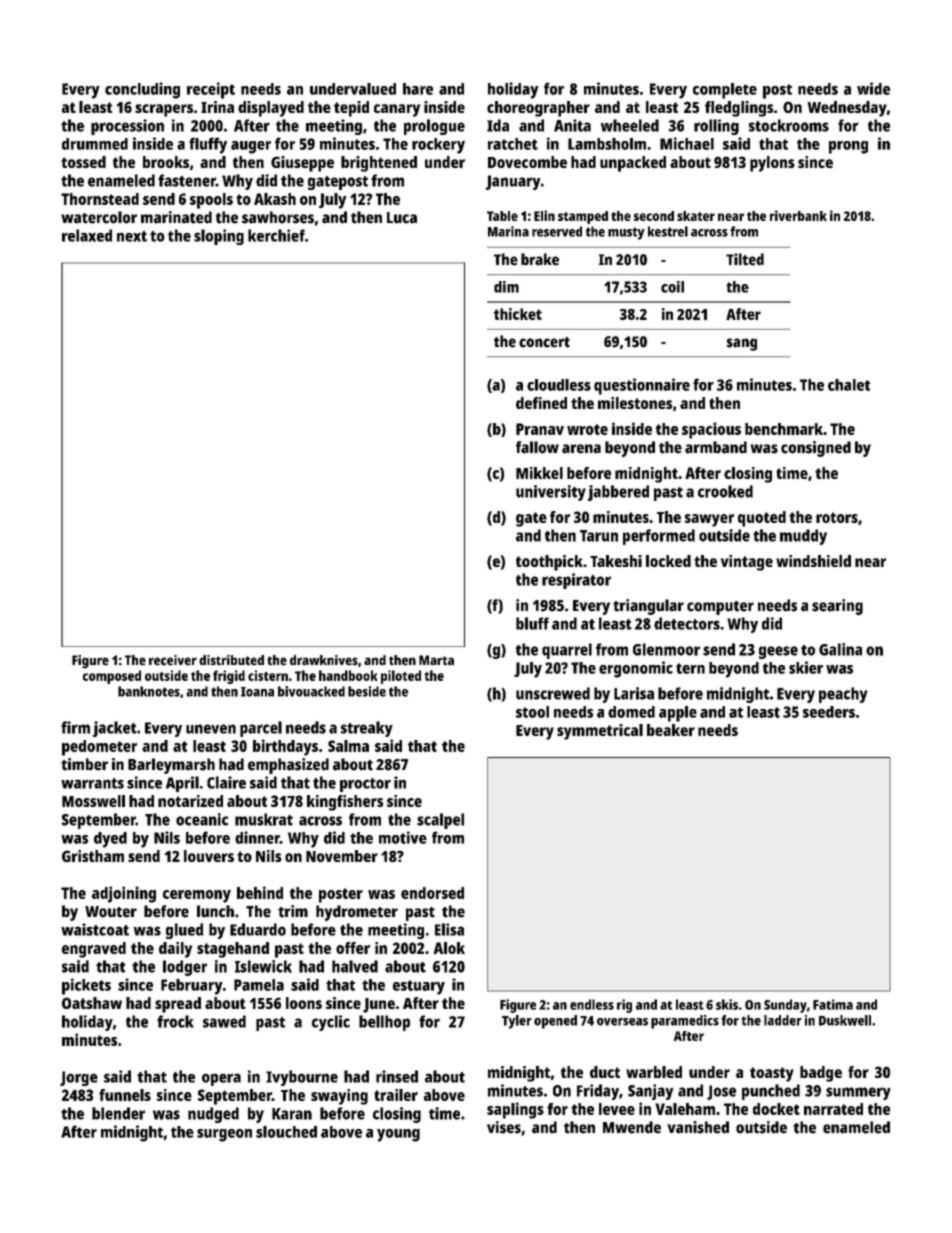 This screenshot has width=952, height=1233. I want to click on relaxed, so click(87, 235).
